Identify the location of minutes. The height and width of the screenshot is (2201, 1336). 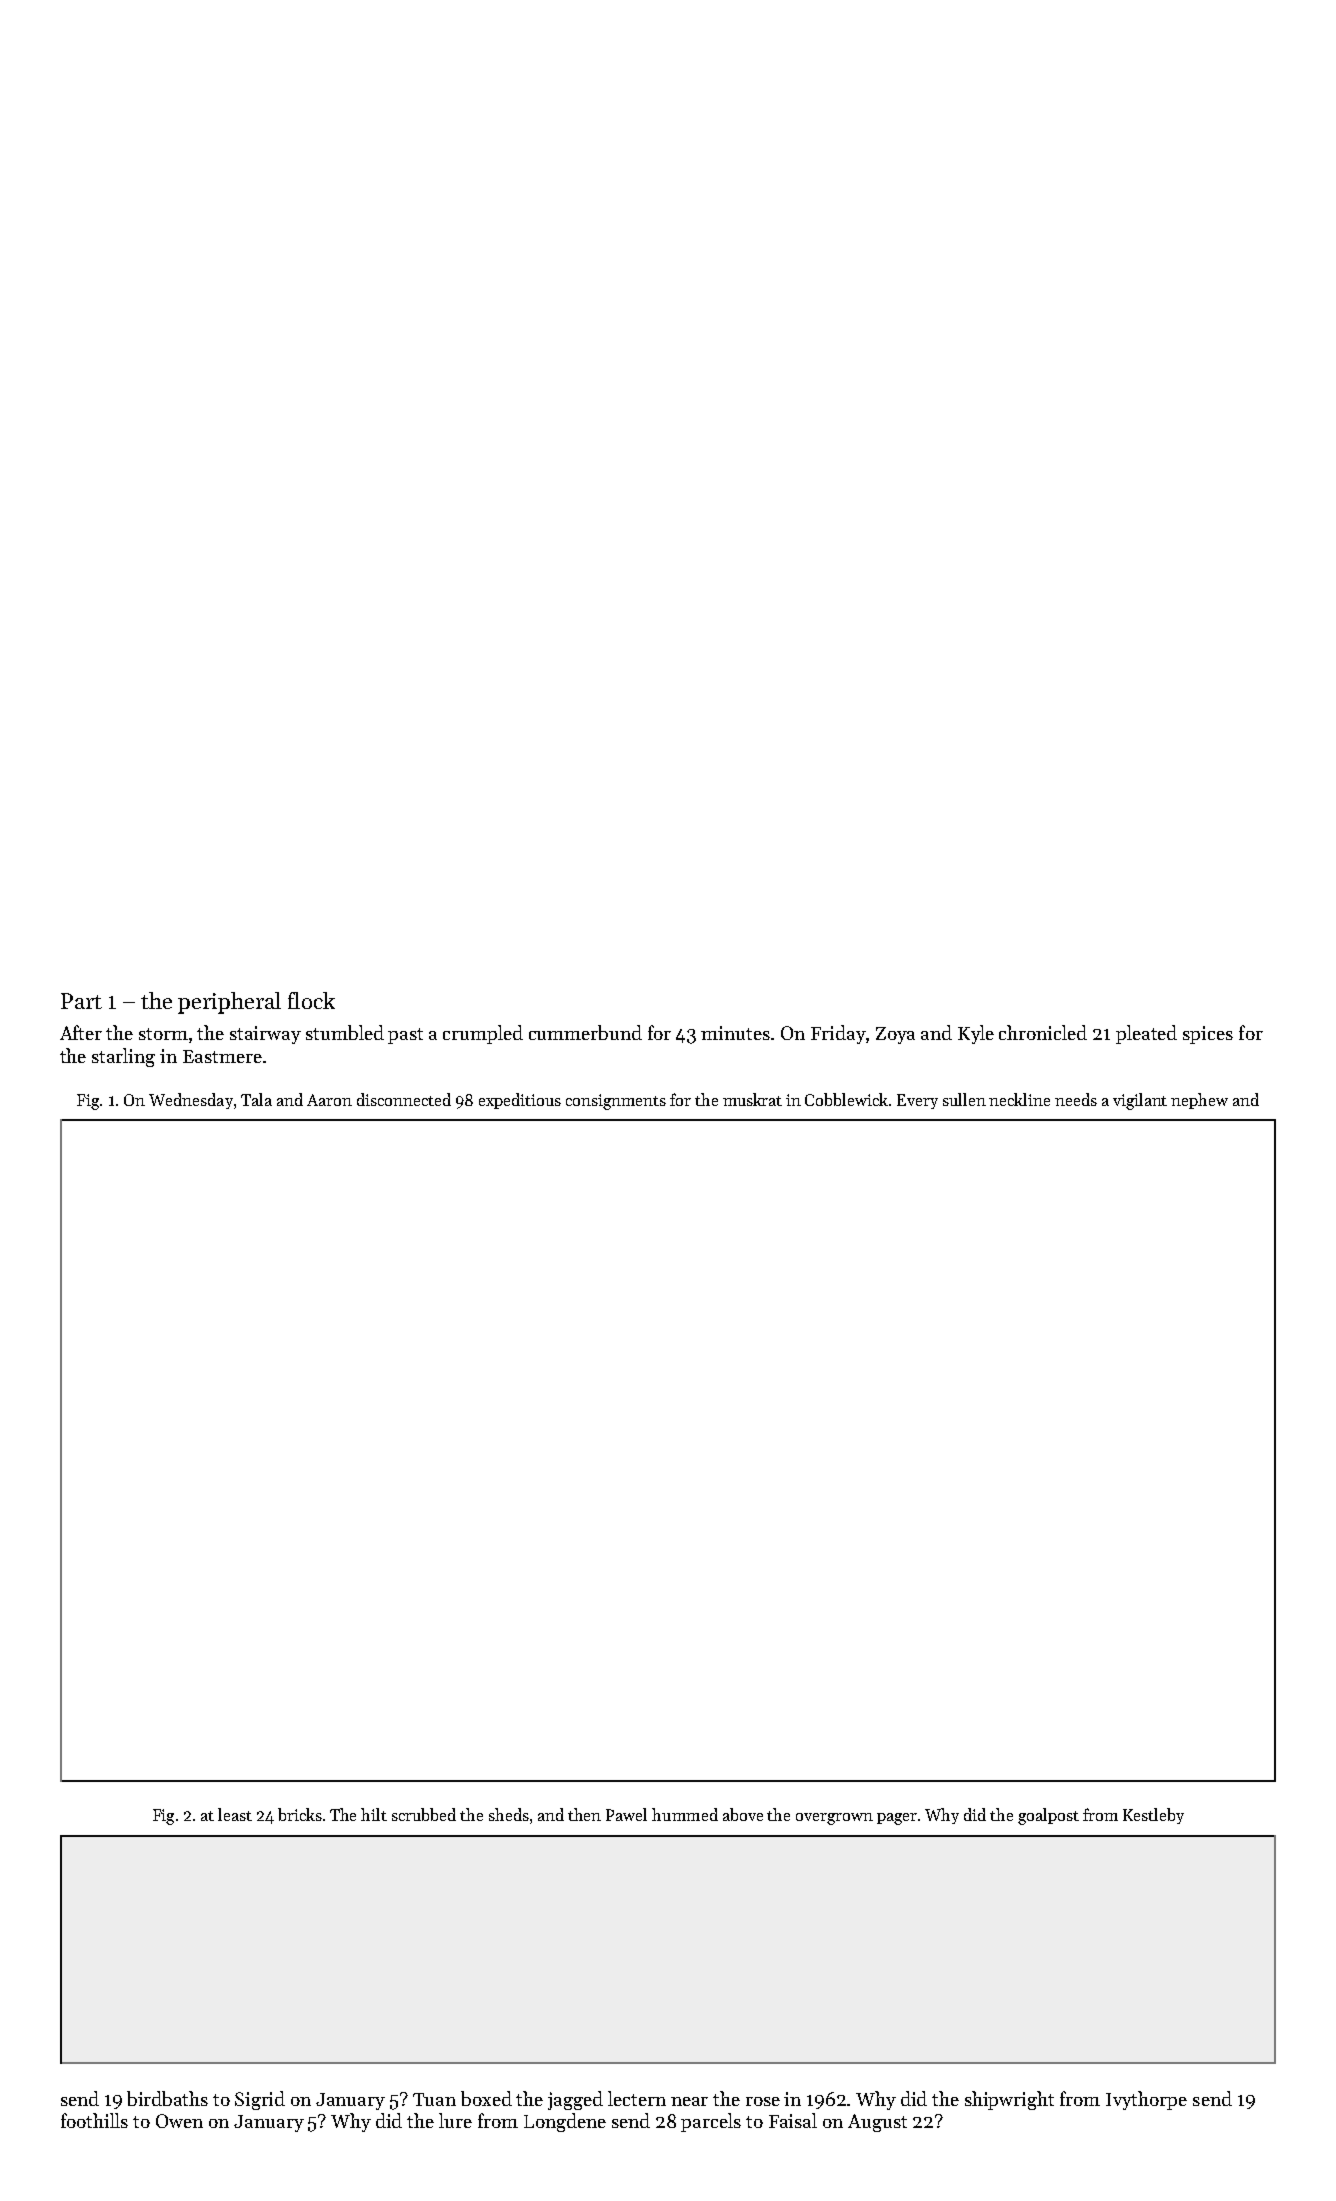
(735, 1033).
